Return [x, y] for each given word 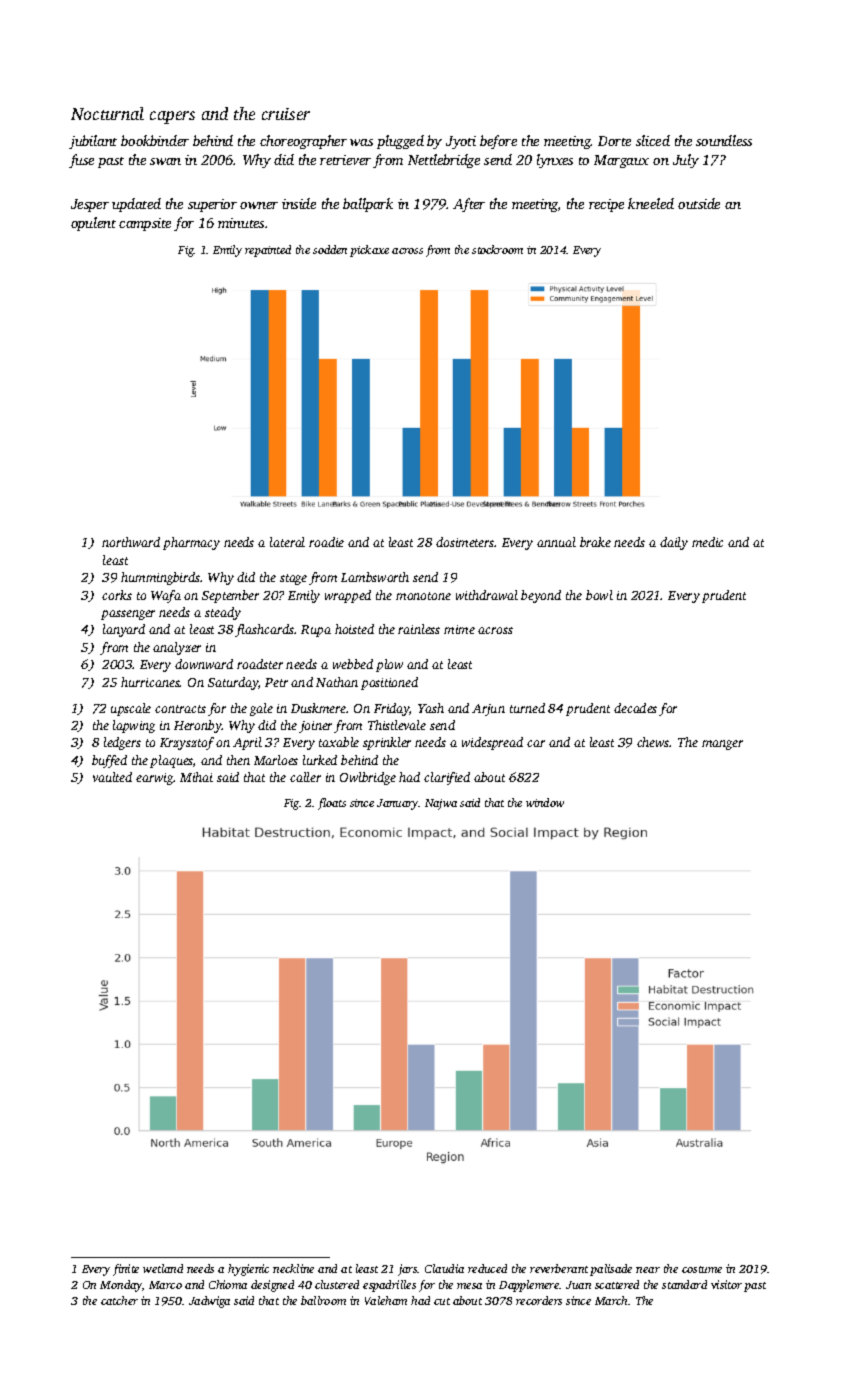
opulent [93, 224]
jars [408, 1270]
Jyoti [461, 142]
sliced [653, 140]
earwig [155, 779]
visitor [726, 1284]
